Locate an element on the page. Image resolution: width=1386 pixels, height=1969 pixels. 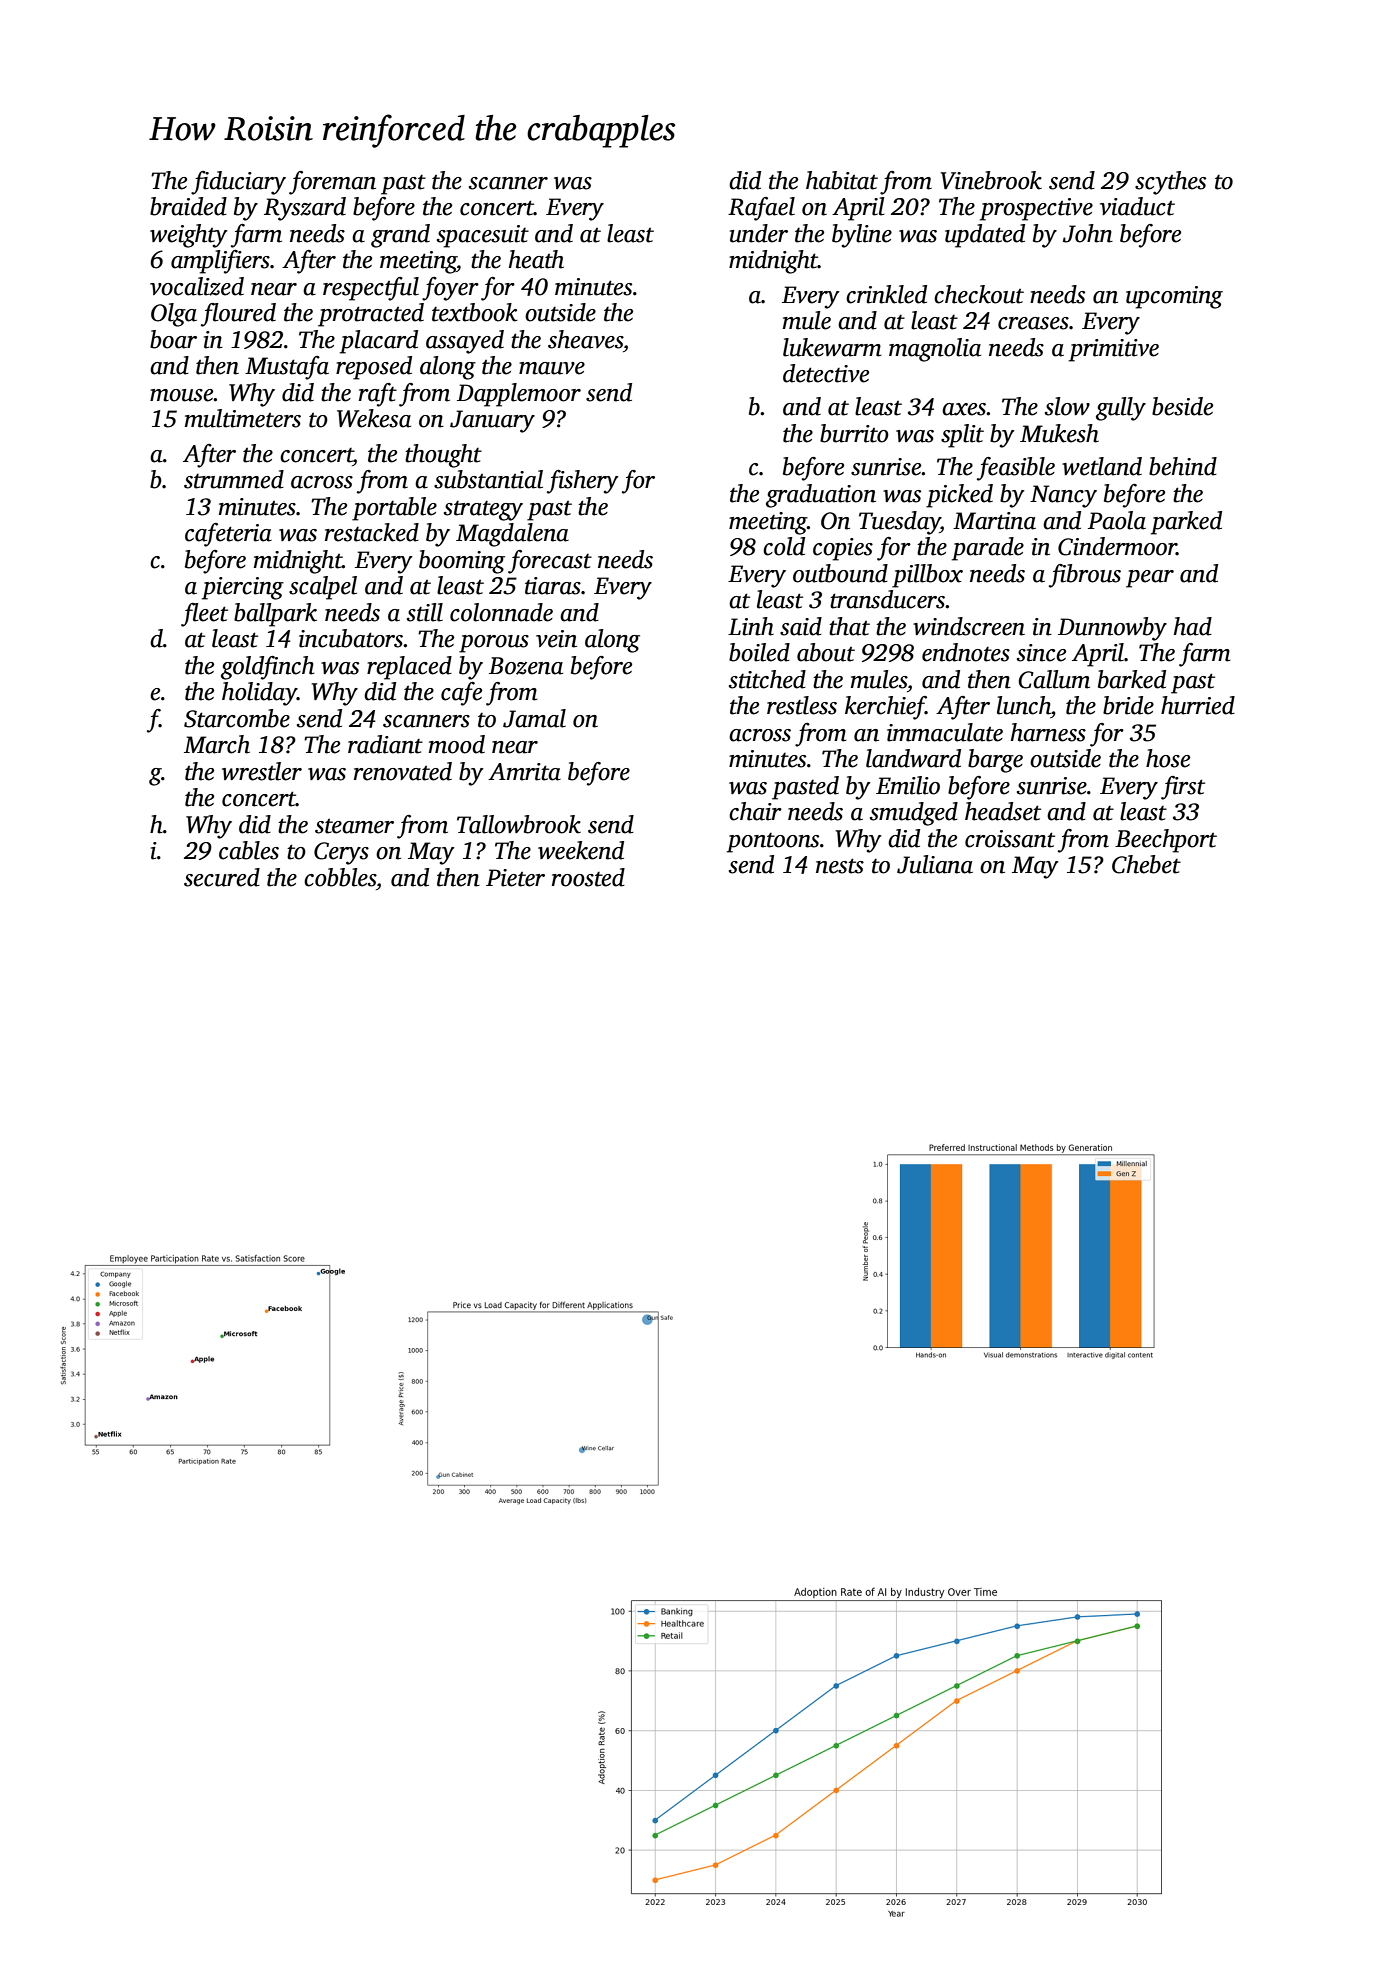
kerchief is located at coordinates (885, 708).
